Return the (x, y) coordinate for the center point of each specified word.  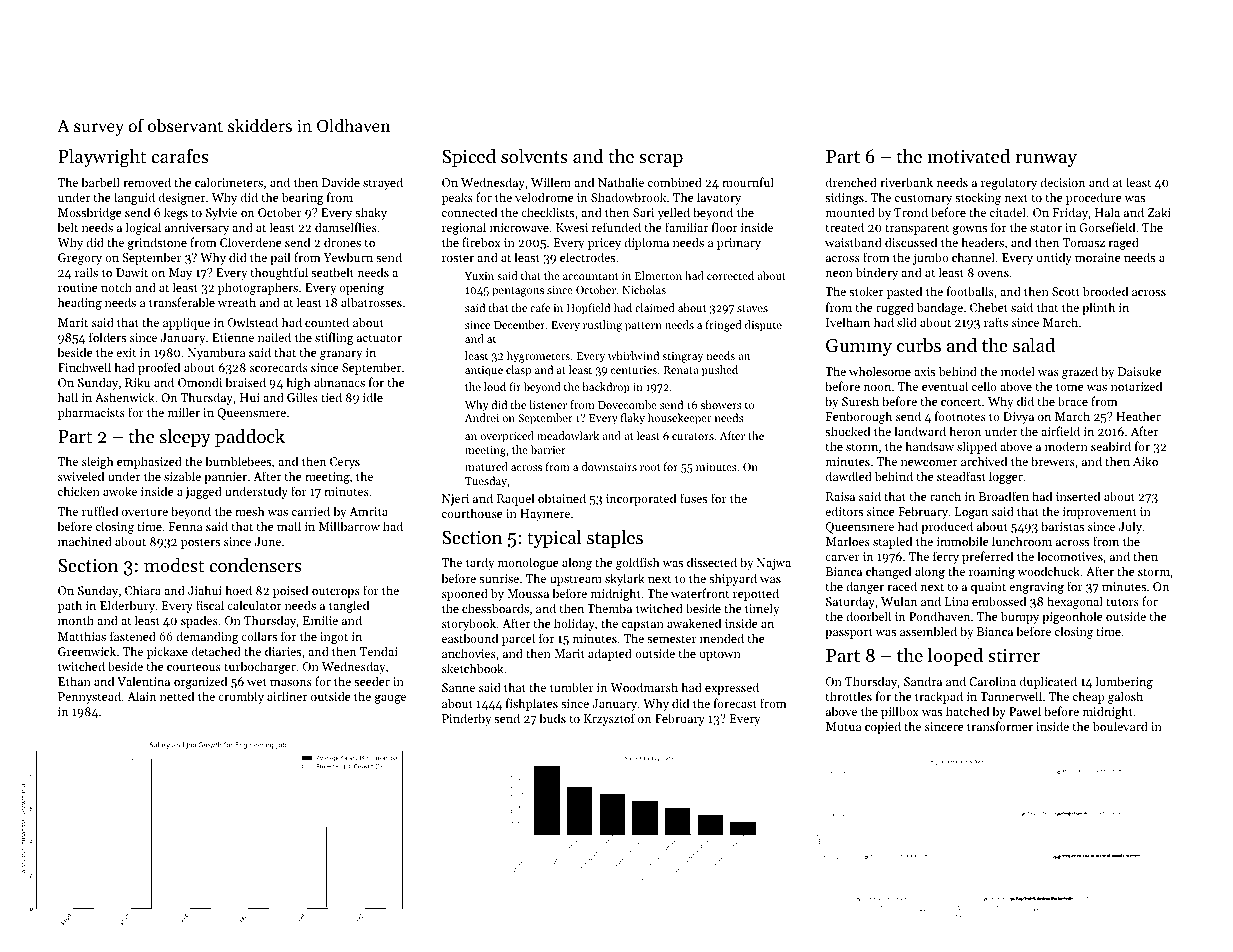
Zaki (1159, 212)
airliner (287, 696)
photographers (258, 288)
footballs (970, 291)
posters (200, 543)
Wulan (899, 601)
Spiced (469, 158)
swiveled (81, 476)
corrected (730, 275)
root (650, 467)
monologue (528, 563)
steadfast (961, 476)
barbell (100, 182)
